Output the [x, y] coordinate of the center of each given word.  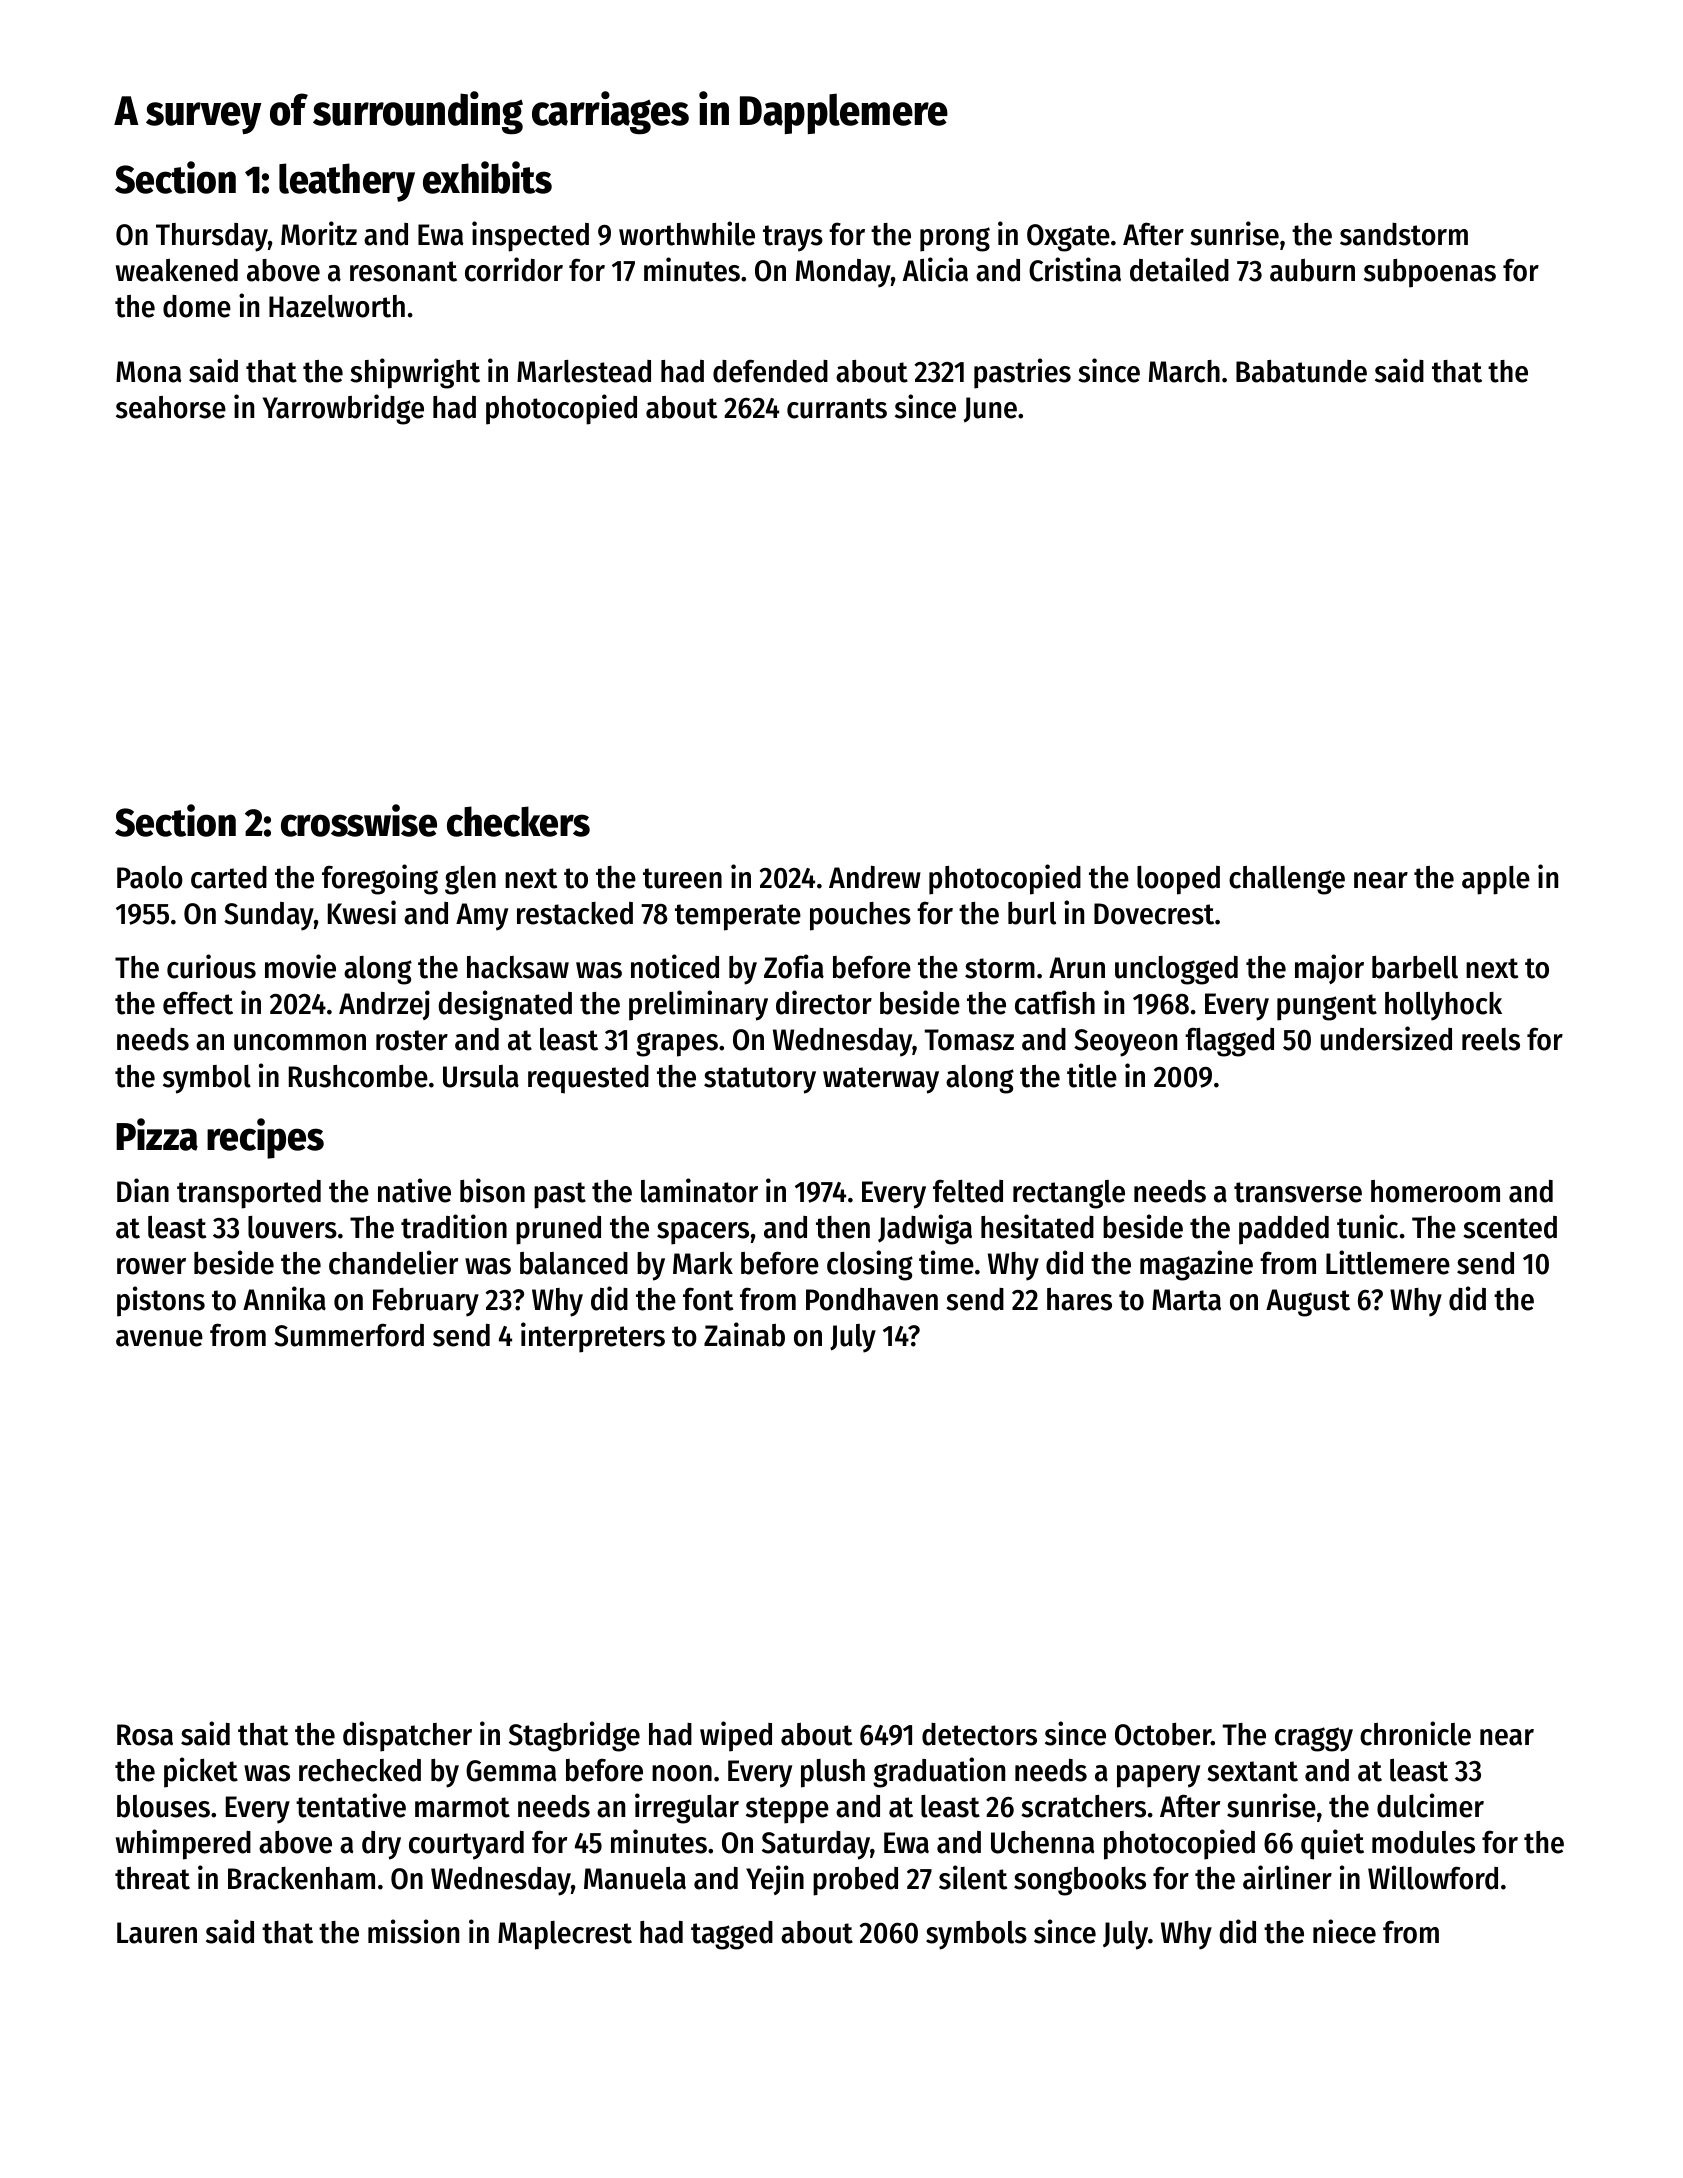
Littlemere [1388, 1262]
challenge [1287, 880]
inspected [530, 236]
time [946, 1262]
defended [770, 371]
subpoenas [1430, 273]
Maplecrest [565, 1935]
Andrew [875, 877]
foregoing [380, 879]
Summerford [349, 1335]
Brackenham [301, 1878]
